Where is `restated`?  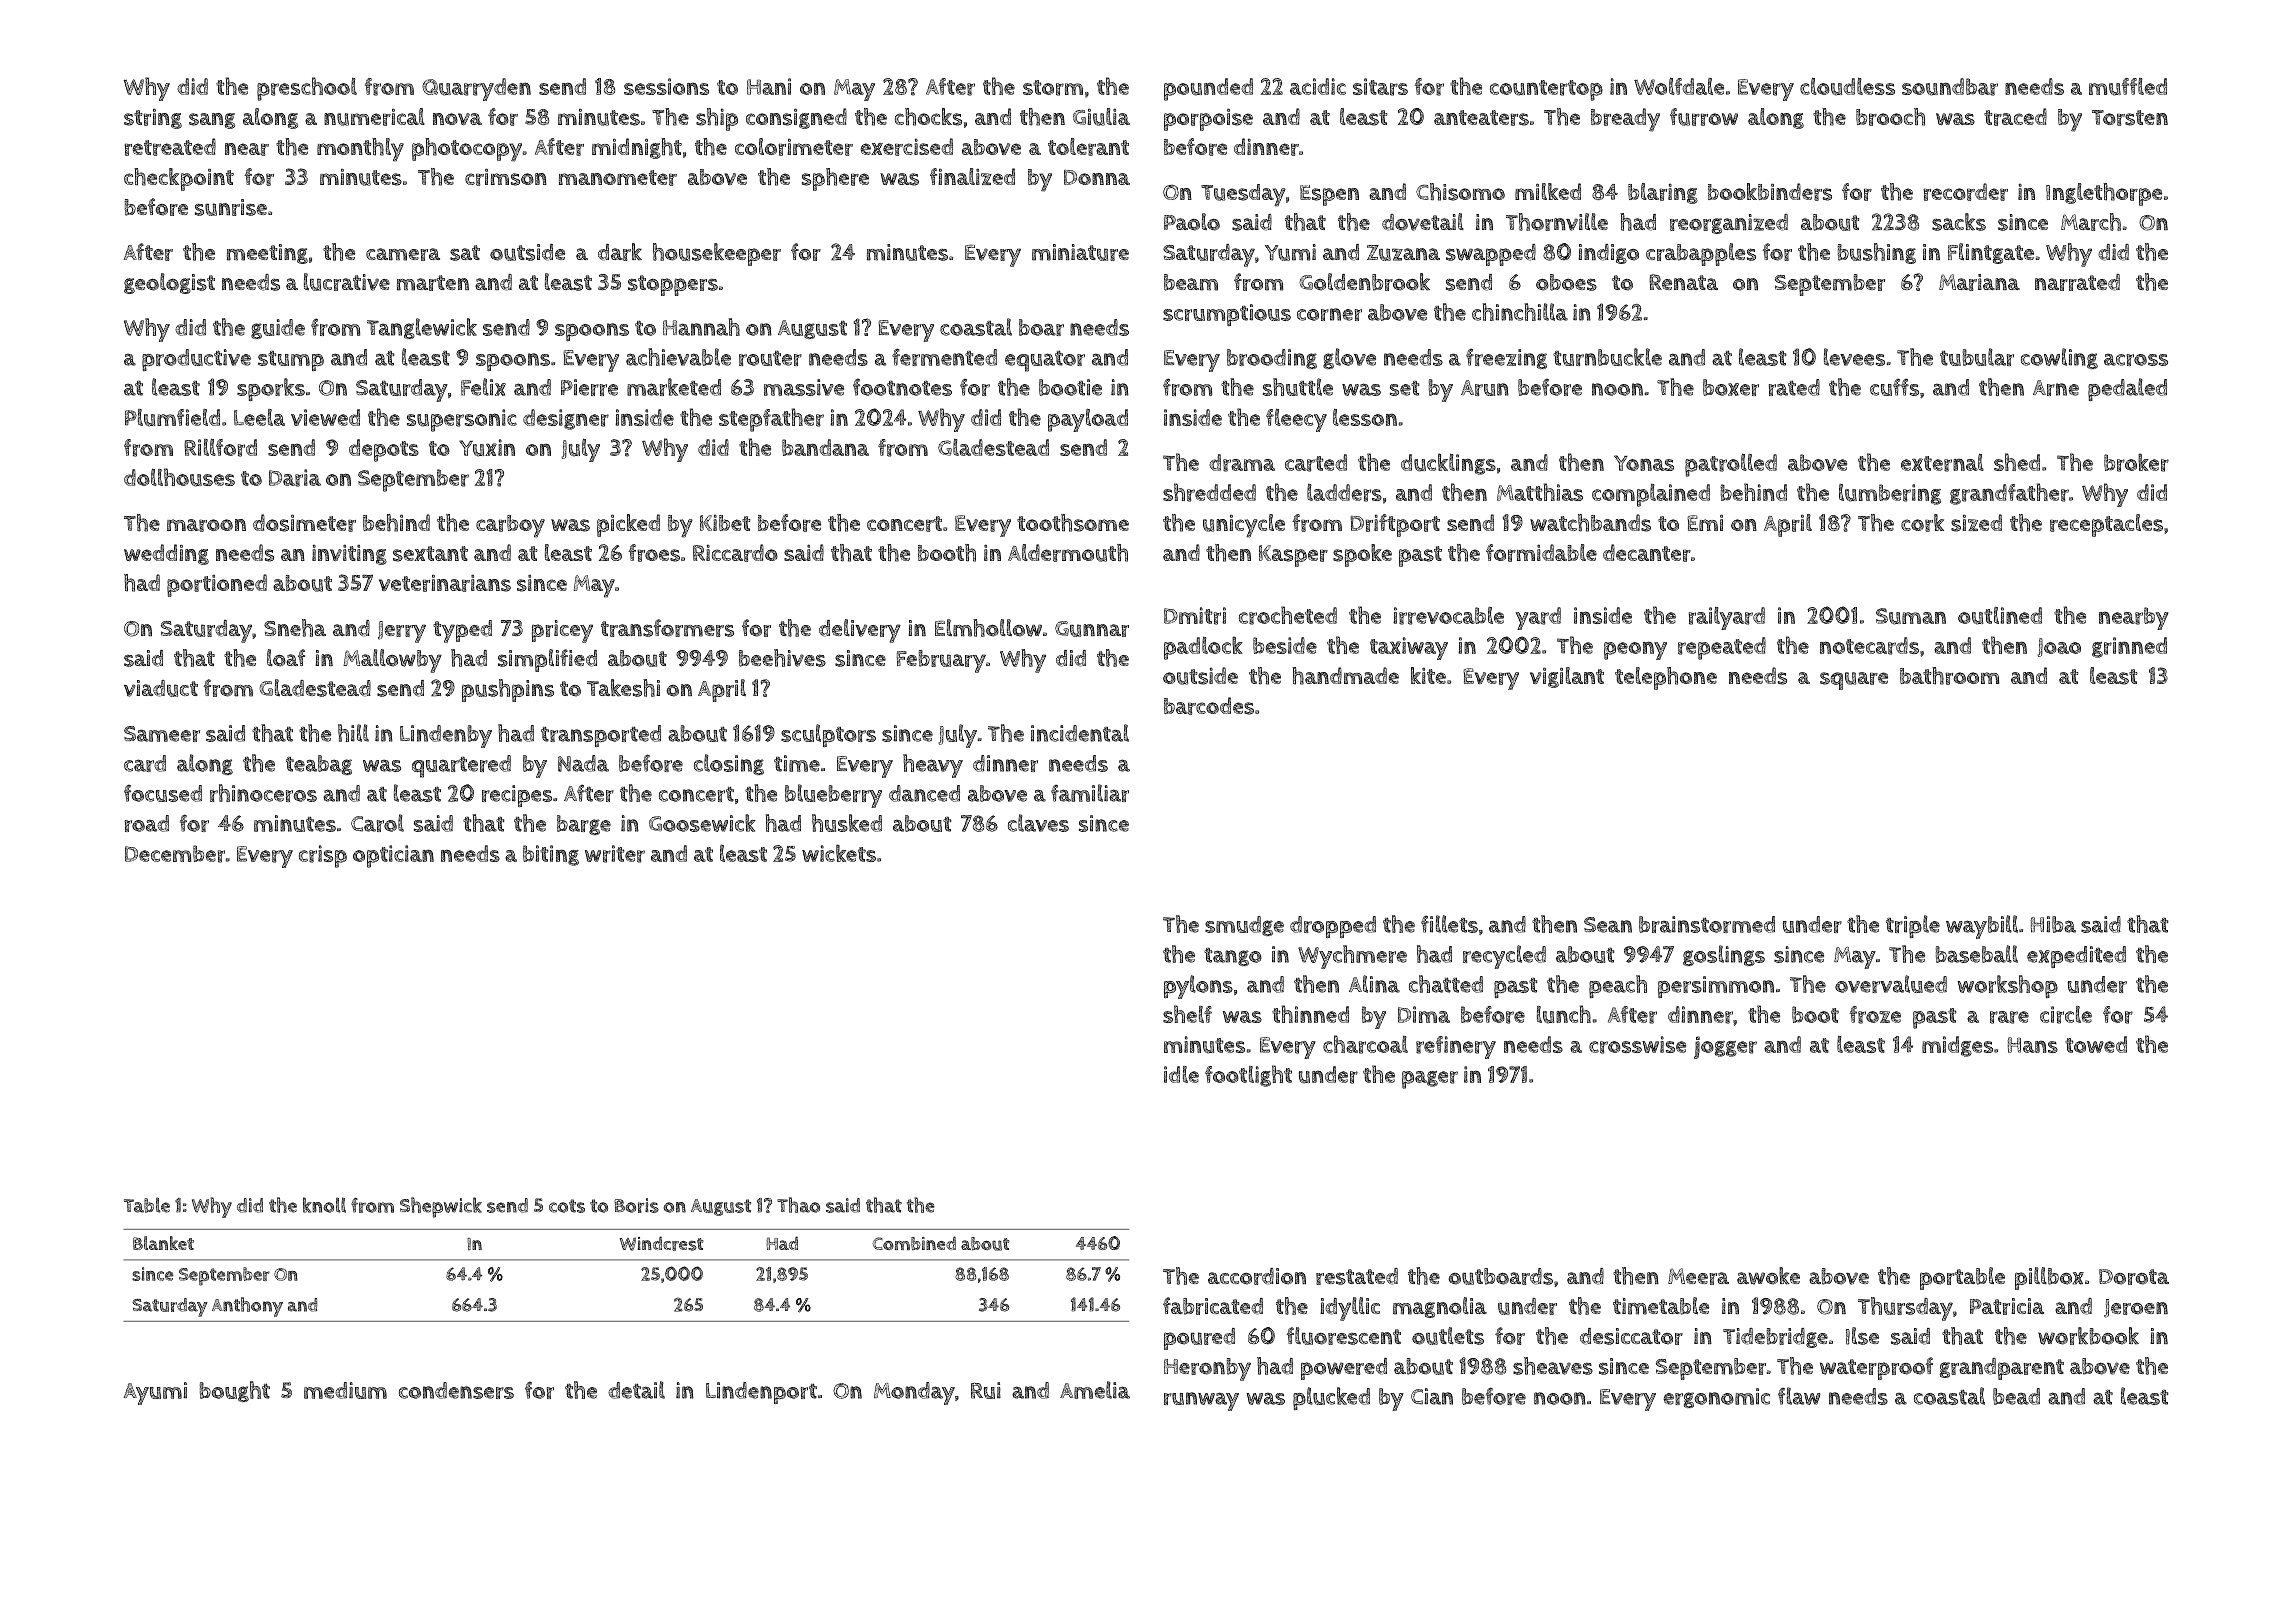
restated is located at coordinates (1357, 1276).
